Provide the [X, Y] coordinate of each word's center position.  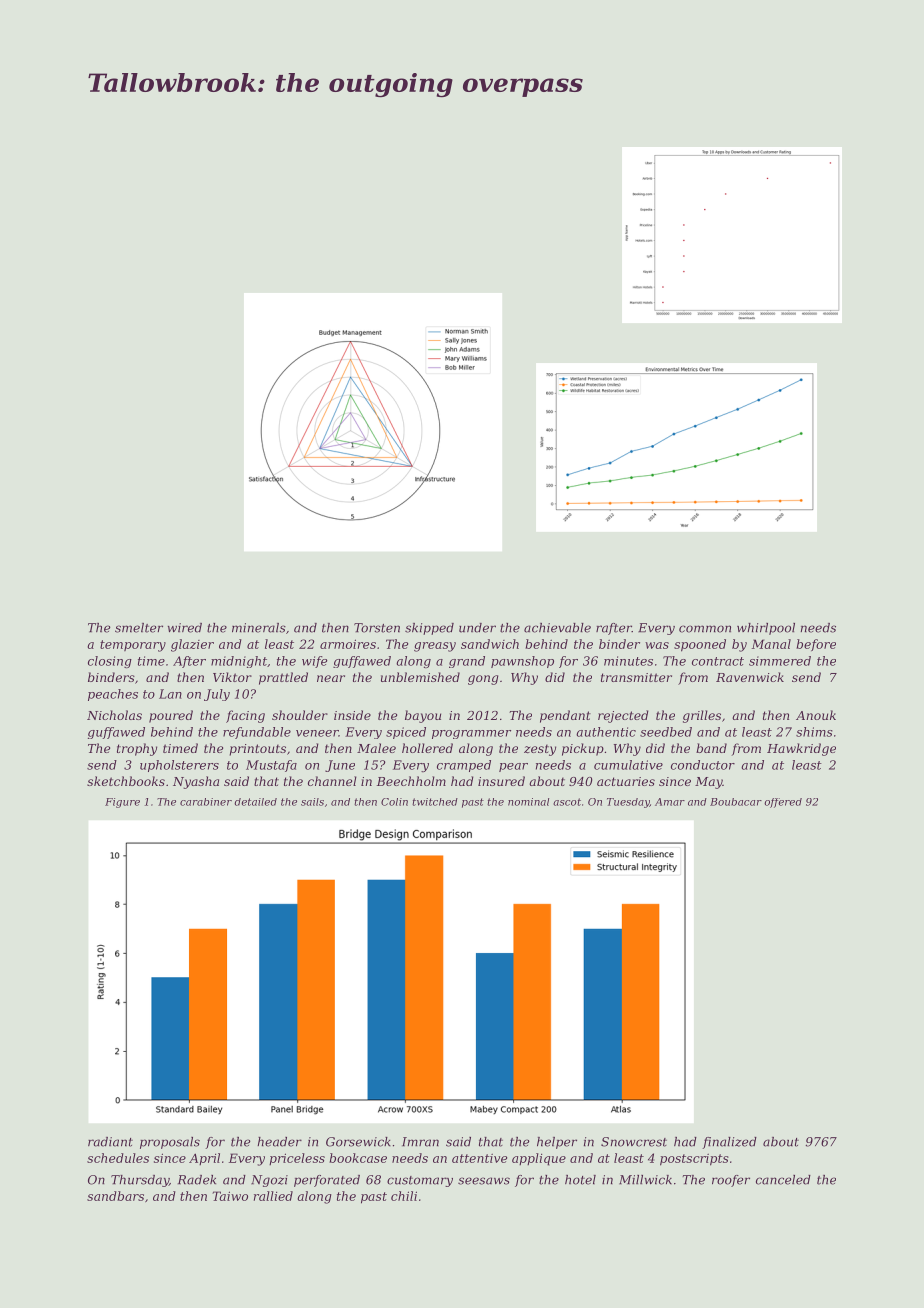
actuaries [626, 781]
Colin [394, 802]
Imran [420, 1142]
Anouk [816, 715]
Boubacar [736, 802]
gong [483, 680]
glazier [192, 645]
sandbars [115, 1196]
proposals [170, 1143]
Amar [670, 802]
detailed [255, 802]
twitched [435, 802]
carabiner [206, 802]
